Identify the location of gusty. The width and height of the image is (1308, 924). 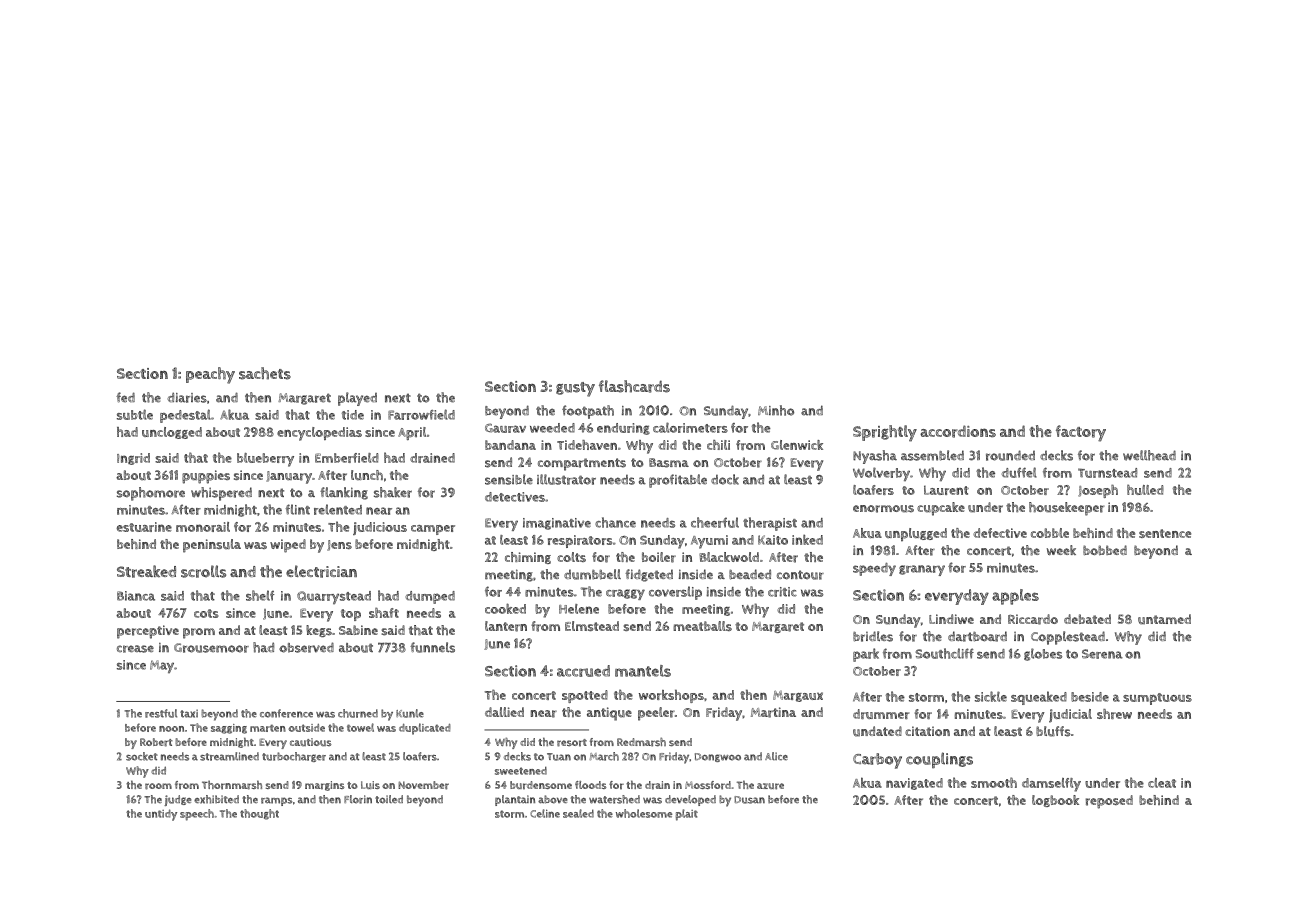
(575, 389).
